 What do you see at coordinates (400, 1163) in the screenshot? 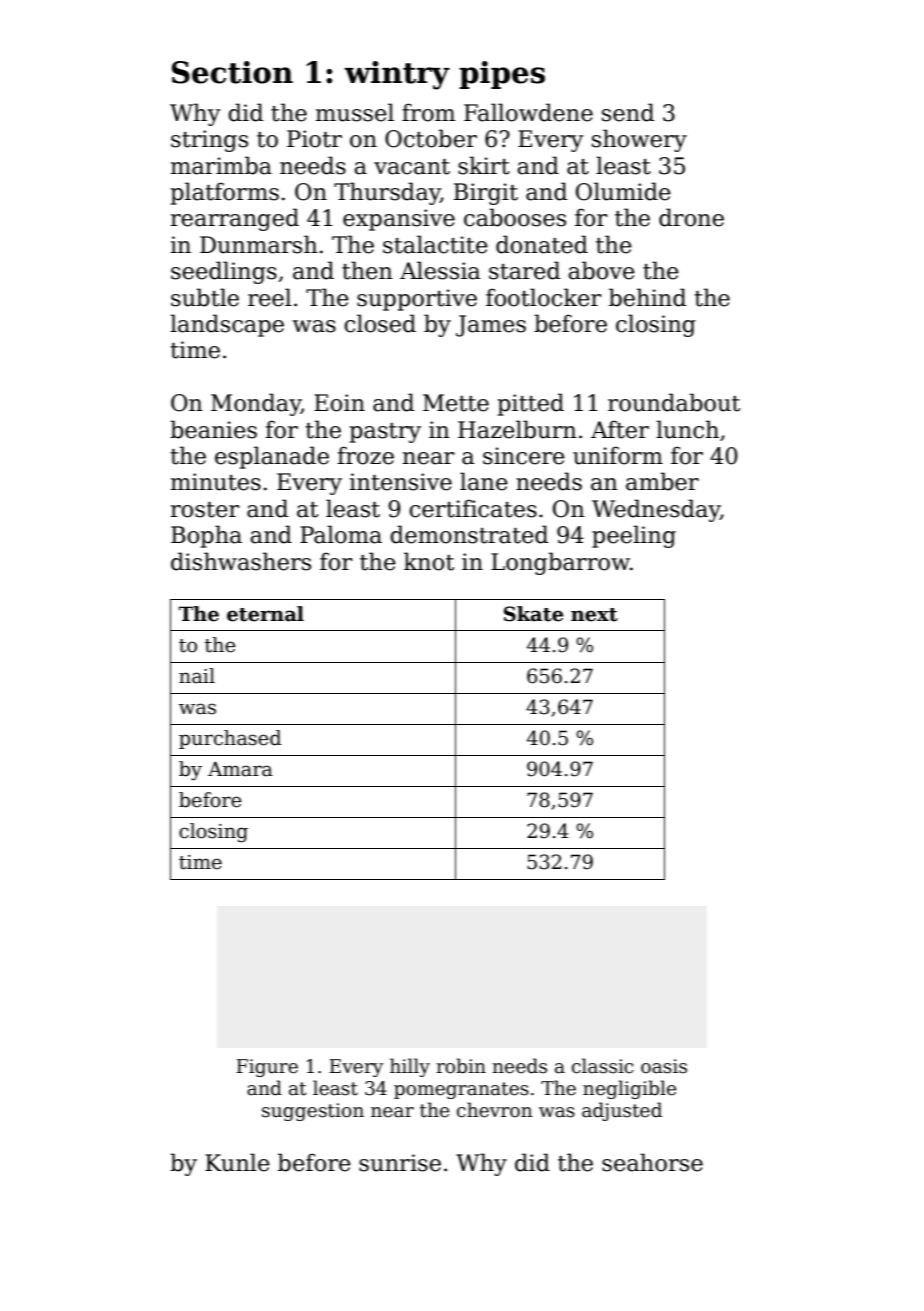
I see `sunrise` at bounding box center [400, 1163].
